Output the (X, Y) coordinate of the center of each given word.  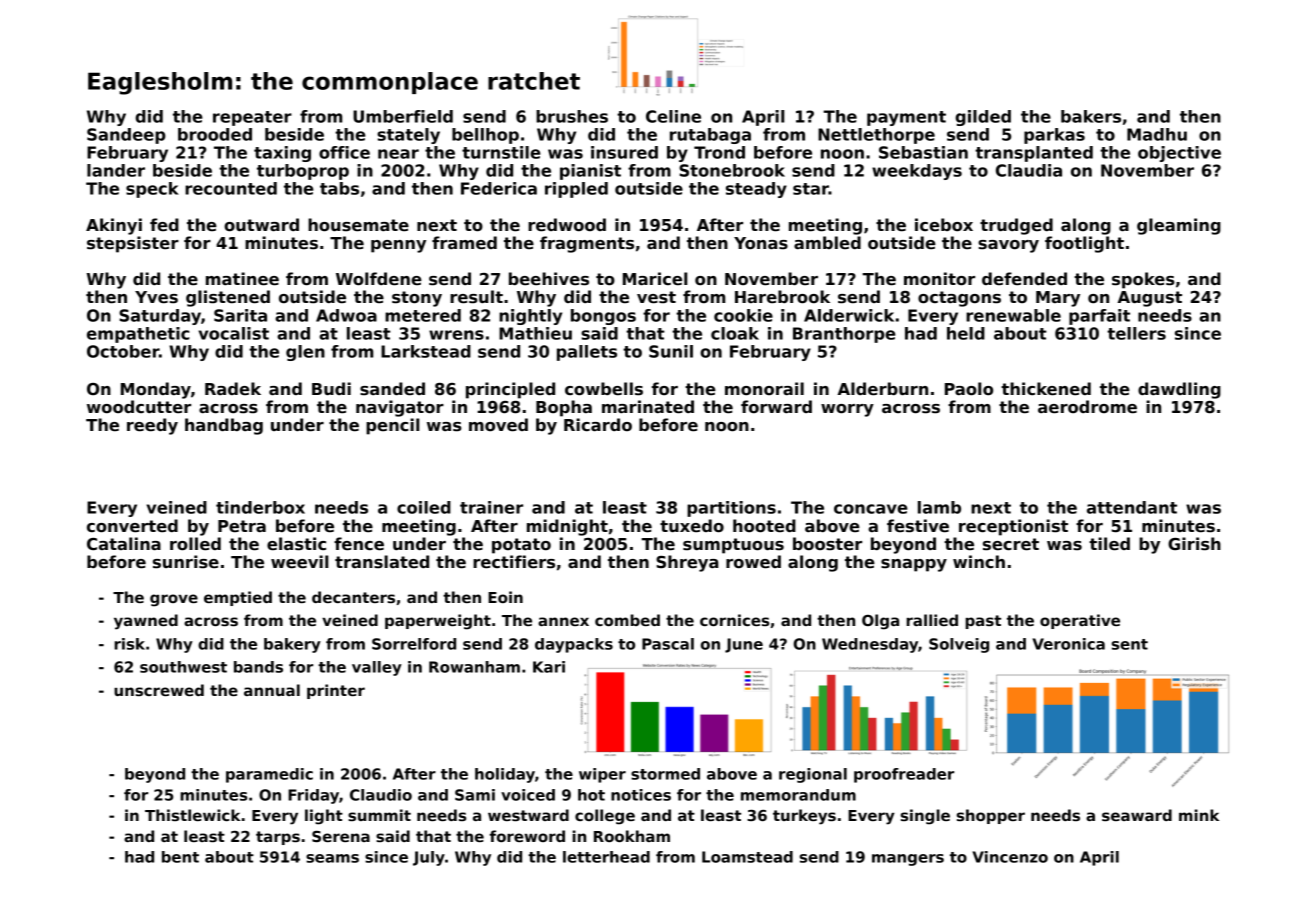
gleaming (1179, 226)
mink (1199, 815)
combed (627, 620)
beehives (549, 279)
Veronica (1068, 644)
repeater (252, 118)
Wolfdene (379, 279)
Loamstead (747, 857)
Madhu (1157, 134)
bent (180, 857)
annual (272, 690)
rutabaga (710, 136)
